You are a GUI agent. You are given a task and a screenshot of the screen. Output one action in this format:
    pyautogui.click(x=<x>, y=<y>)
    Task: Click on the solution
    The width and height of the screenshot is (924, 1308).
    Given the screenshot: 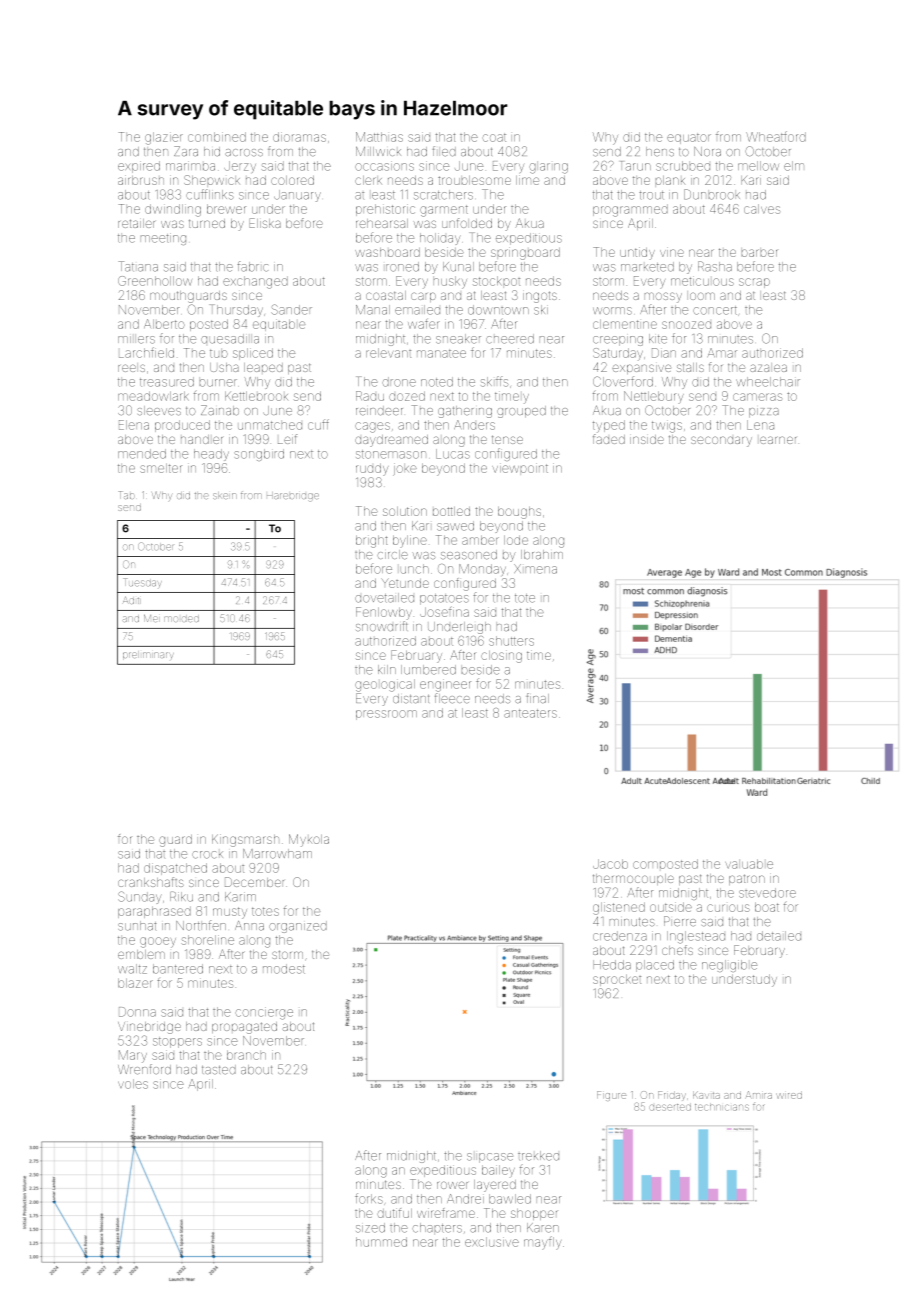 What is the action you would take?
    pyautogui.click(x=405, y=511)
